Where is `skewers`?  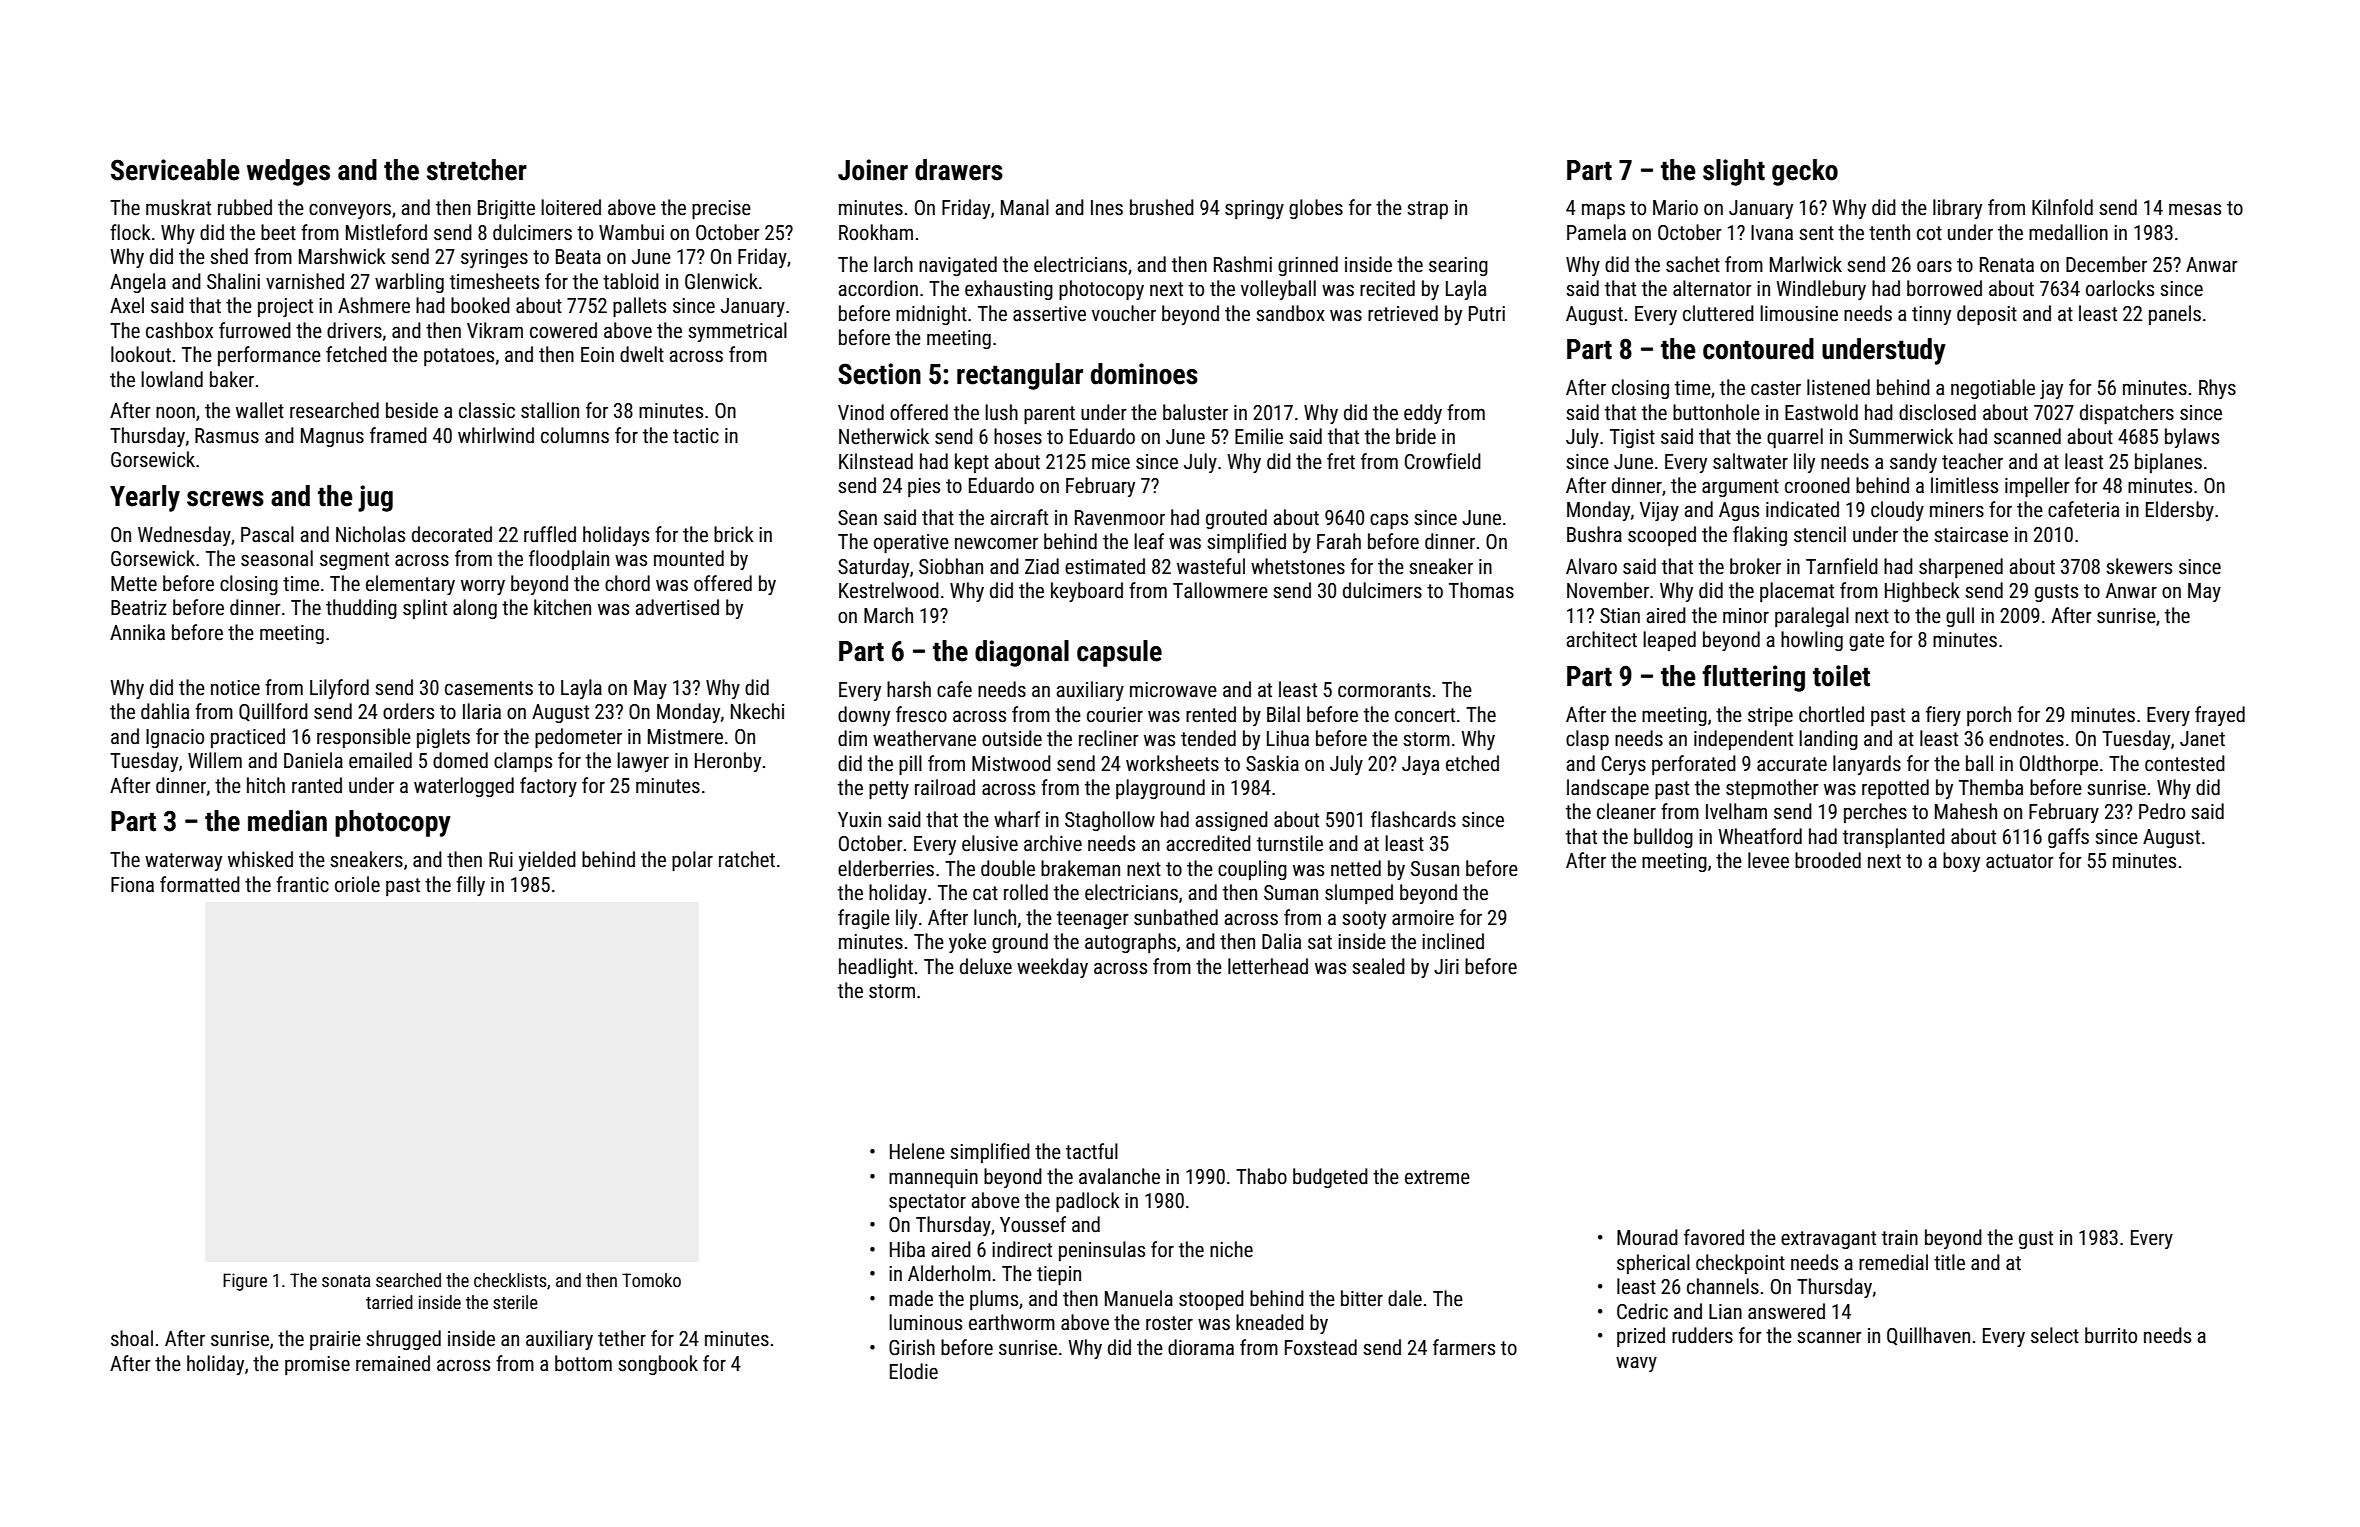
skewers is located at coordinates (2139, 566).
